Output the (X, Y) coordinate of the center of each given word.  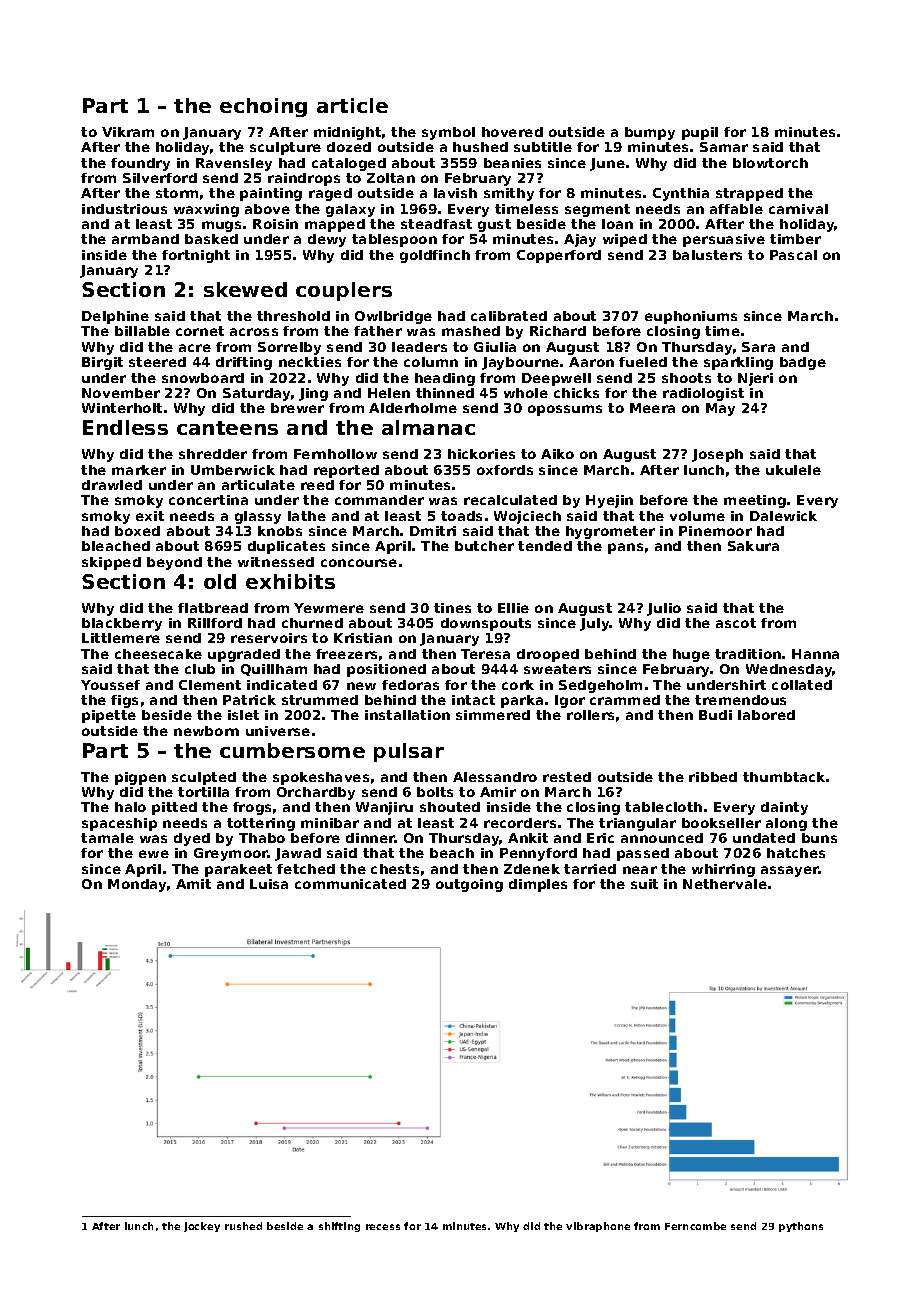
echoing (263, 107)
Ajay (580, 240)
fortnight (196, 256)
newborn (206, 731)
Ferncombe (695, 1226)
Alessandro (495, 777)
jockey (202, 1227)
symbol (448, 133)
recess (383, 1227)
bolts (435, 792)
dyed (192, 839)
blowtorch (770, 163)
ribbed (713, 777)
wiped (625, 240)
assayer (790, 871)
